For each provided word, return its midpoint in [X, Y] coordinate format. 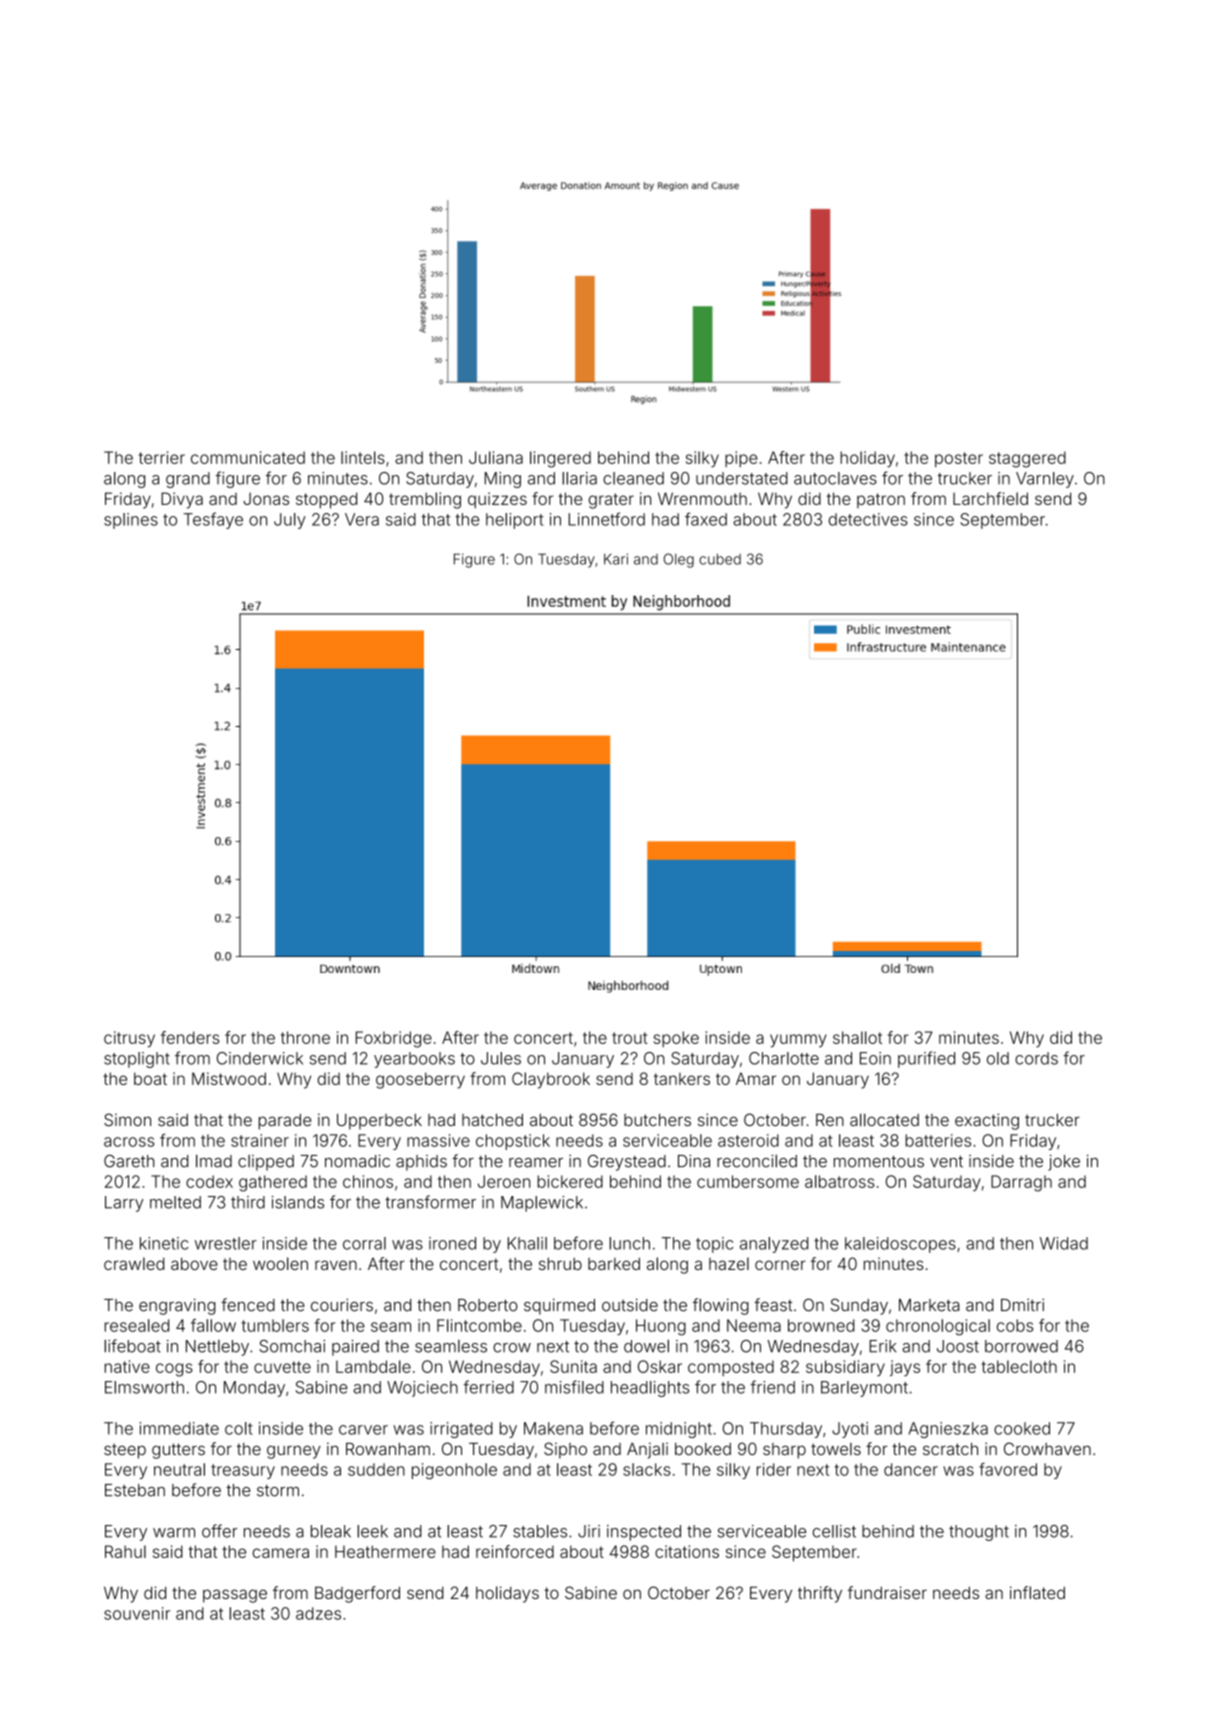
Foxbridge [394, 1039]
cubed [720, 559]
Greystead [627, 1162]
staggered [1027, 459]
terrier [162, 457]
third [248, 1202]
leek [372, 1531]
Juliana [496, 457]
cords [1036, 1058]
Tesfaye [213, 520]
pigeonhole [454, 1471]
